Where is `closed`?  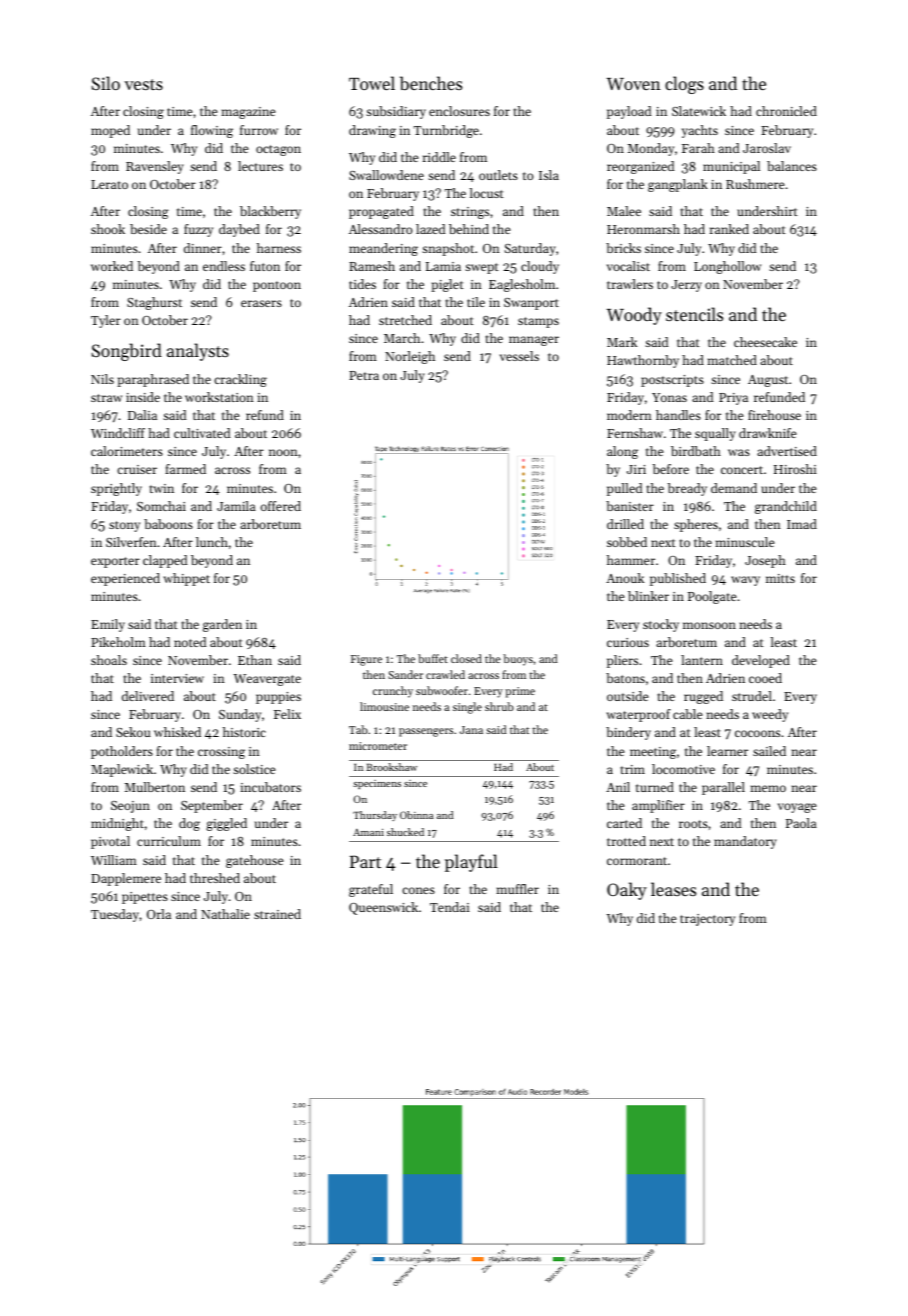
closed is located at coordinates (466, 658).
